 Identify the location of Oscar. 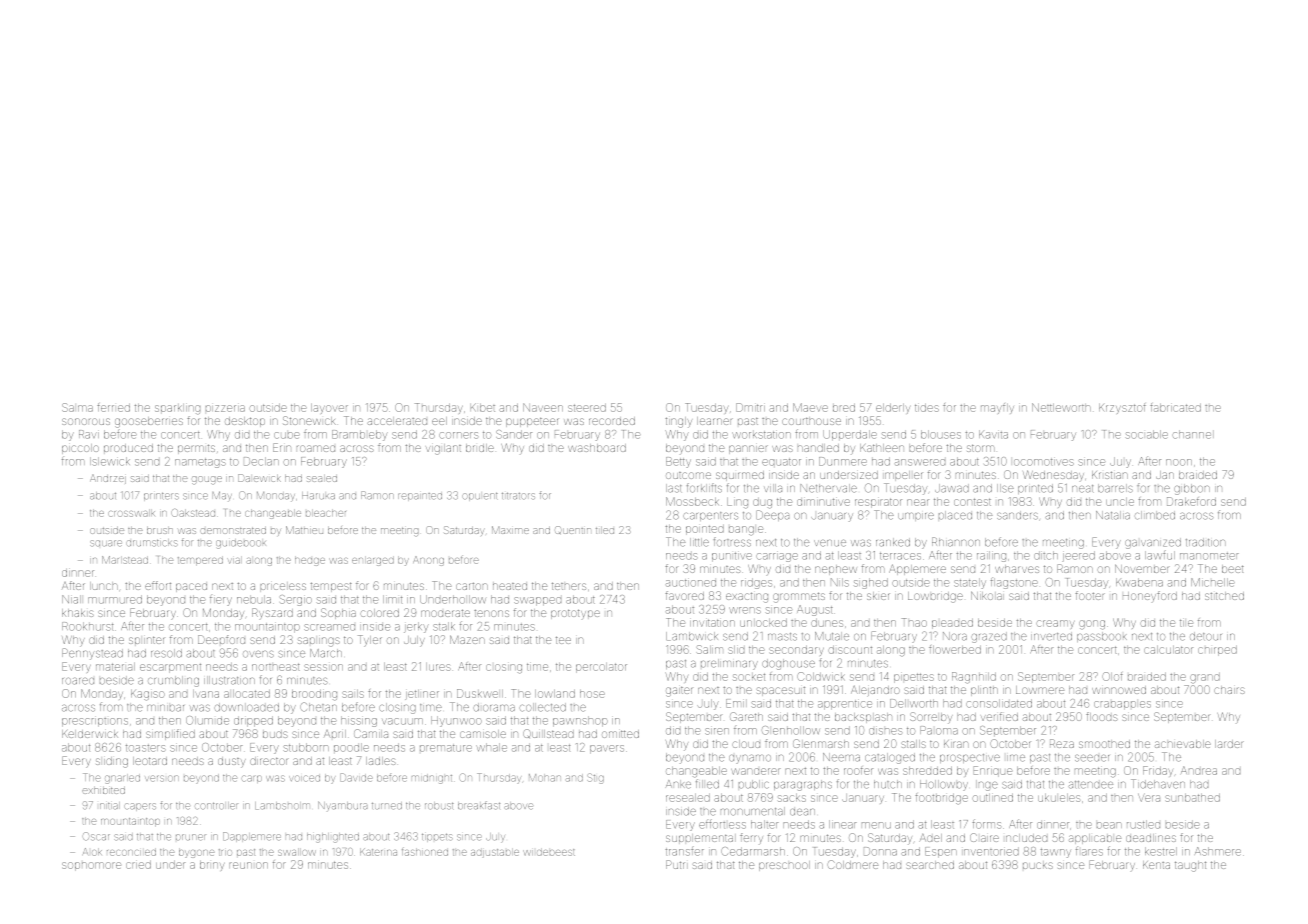
(96, 836).
